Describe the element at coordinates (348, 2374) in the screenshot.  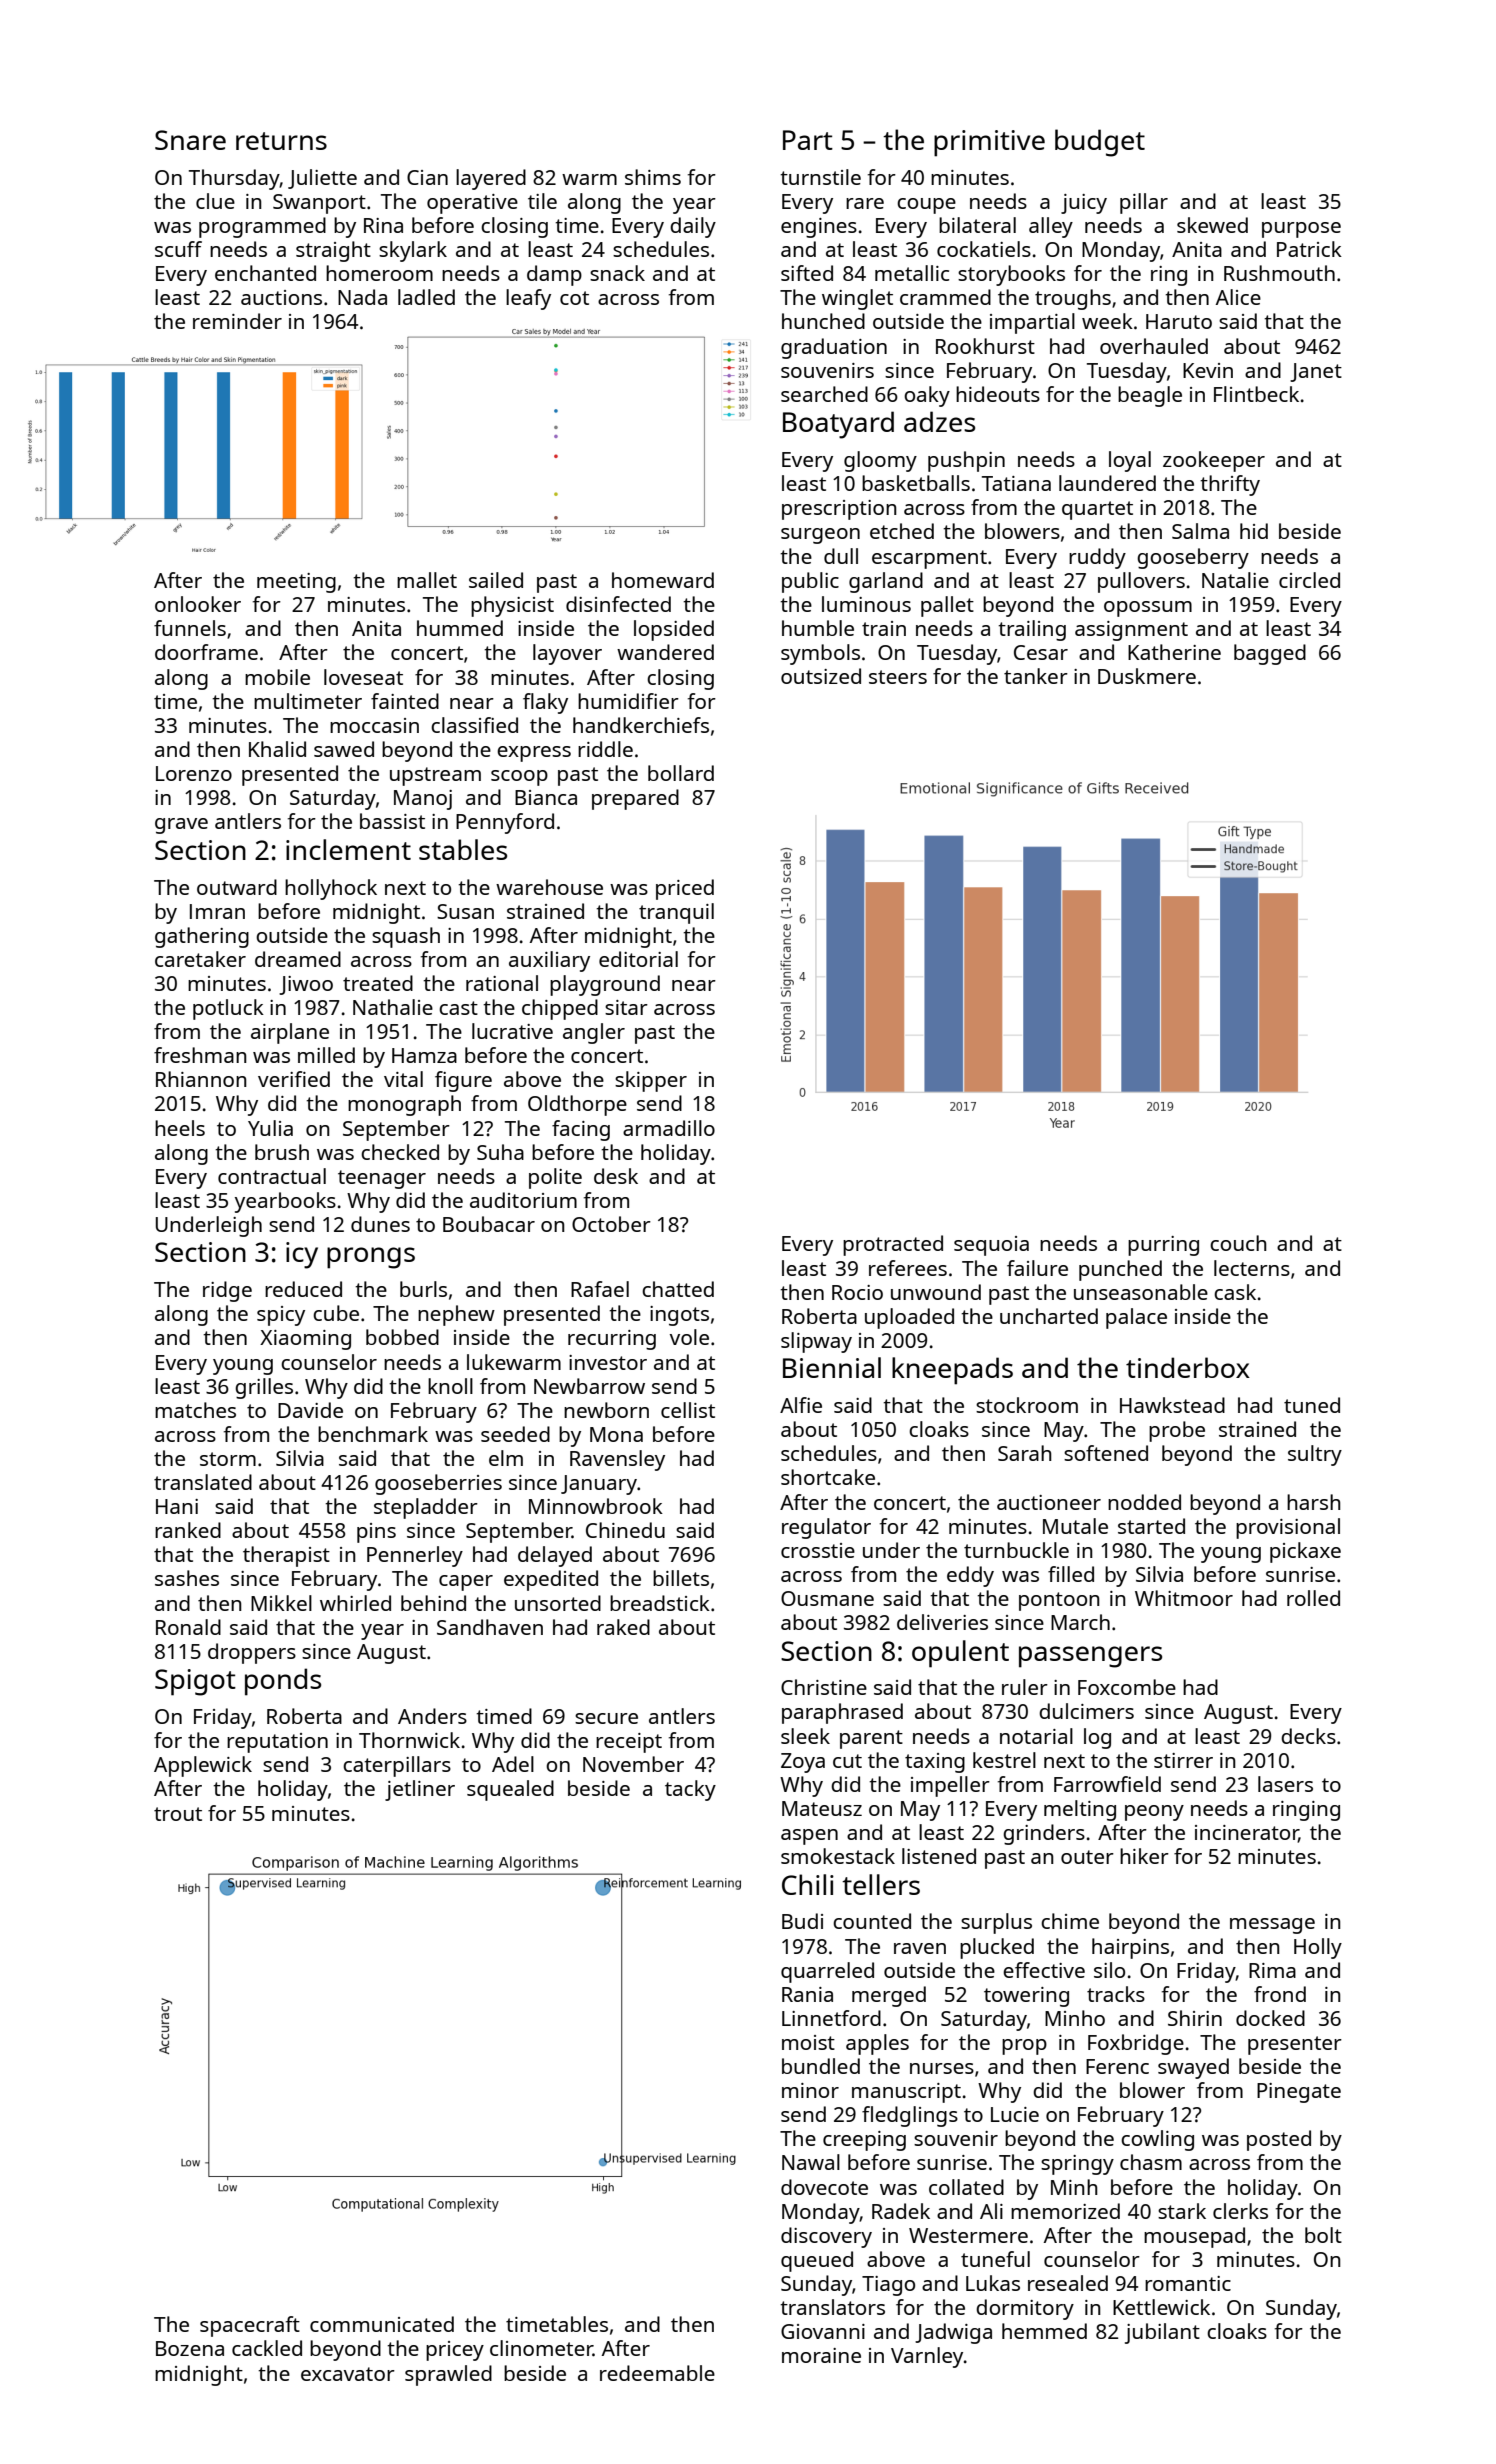
I see `excavator` at that location.
